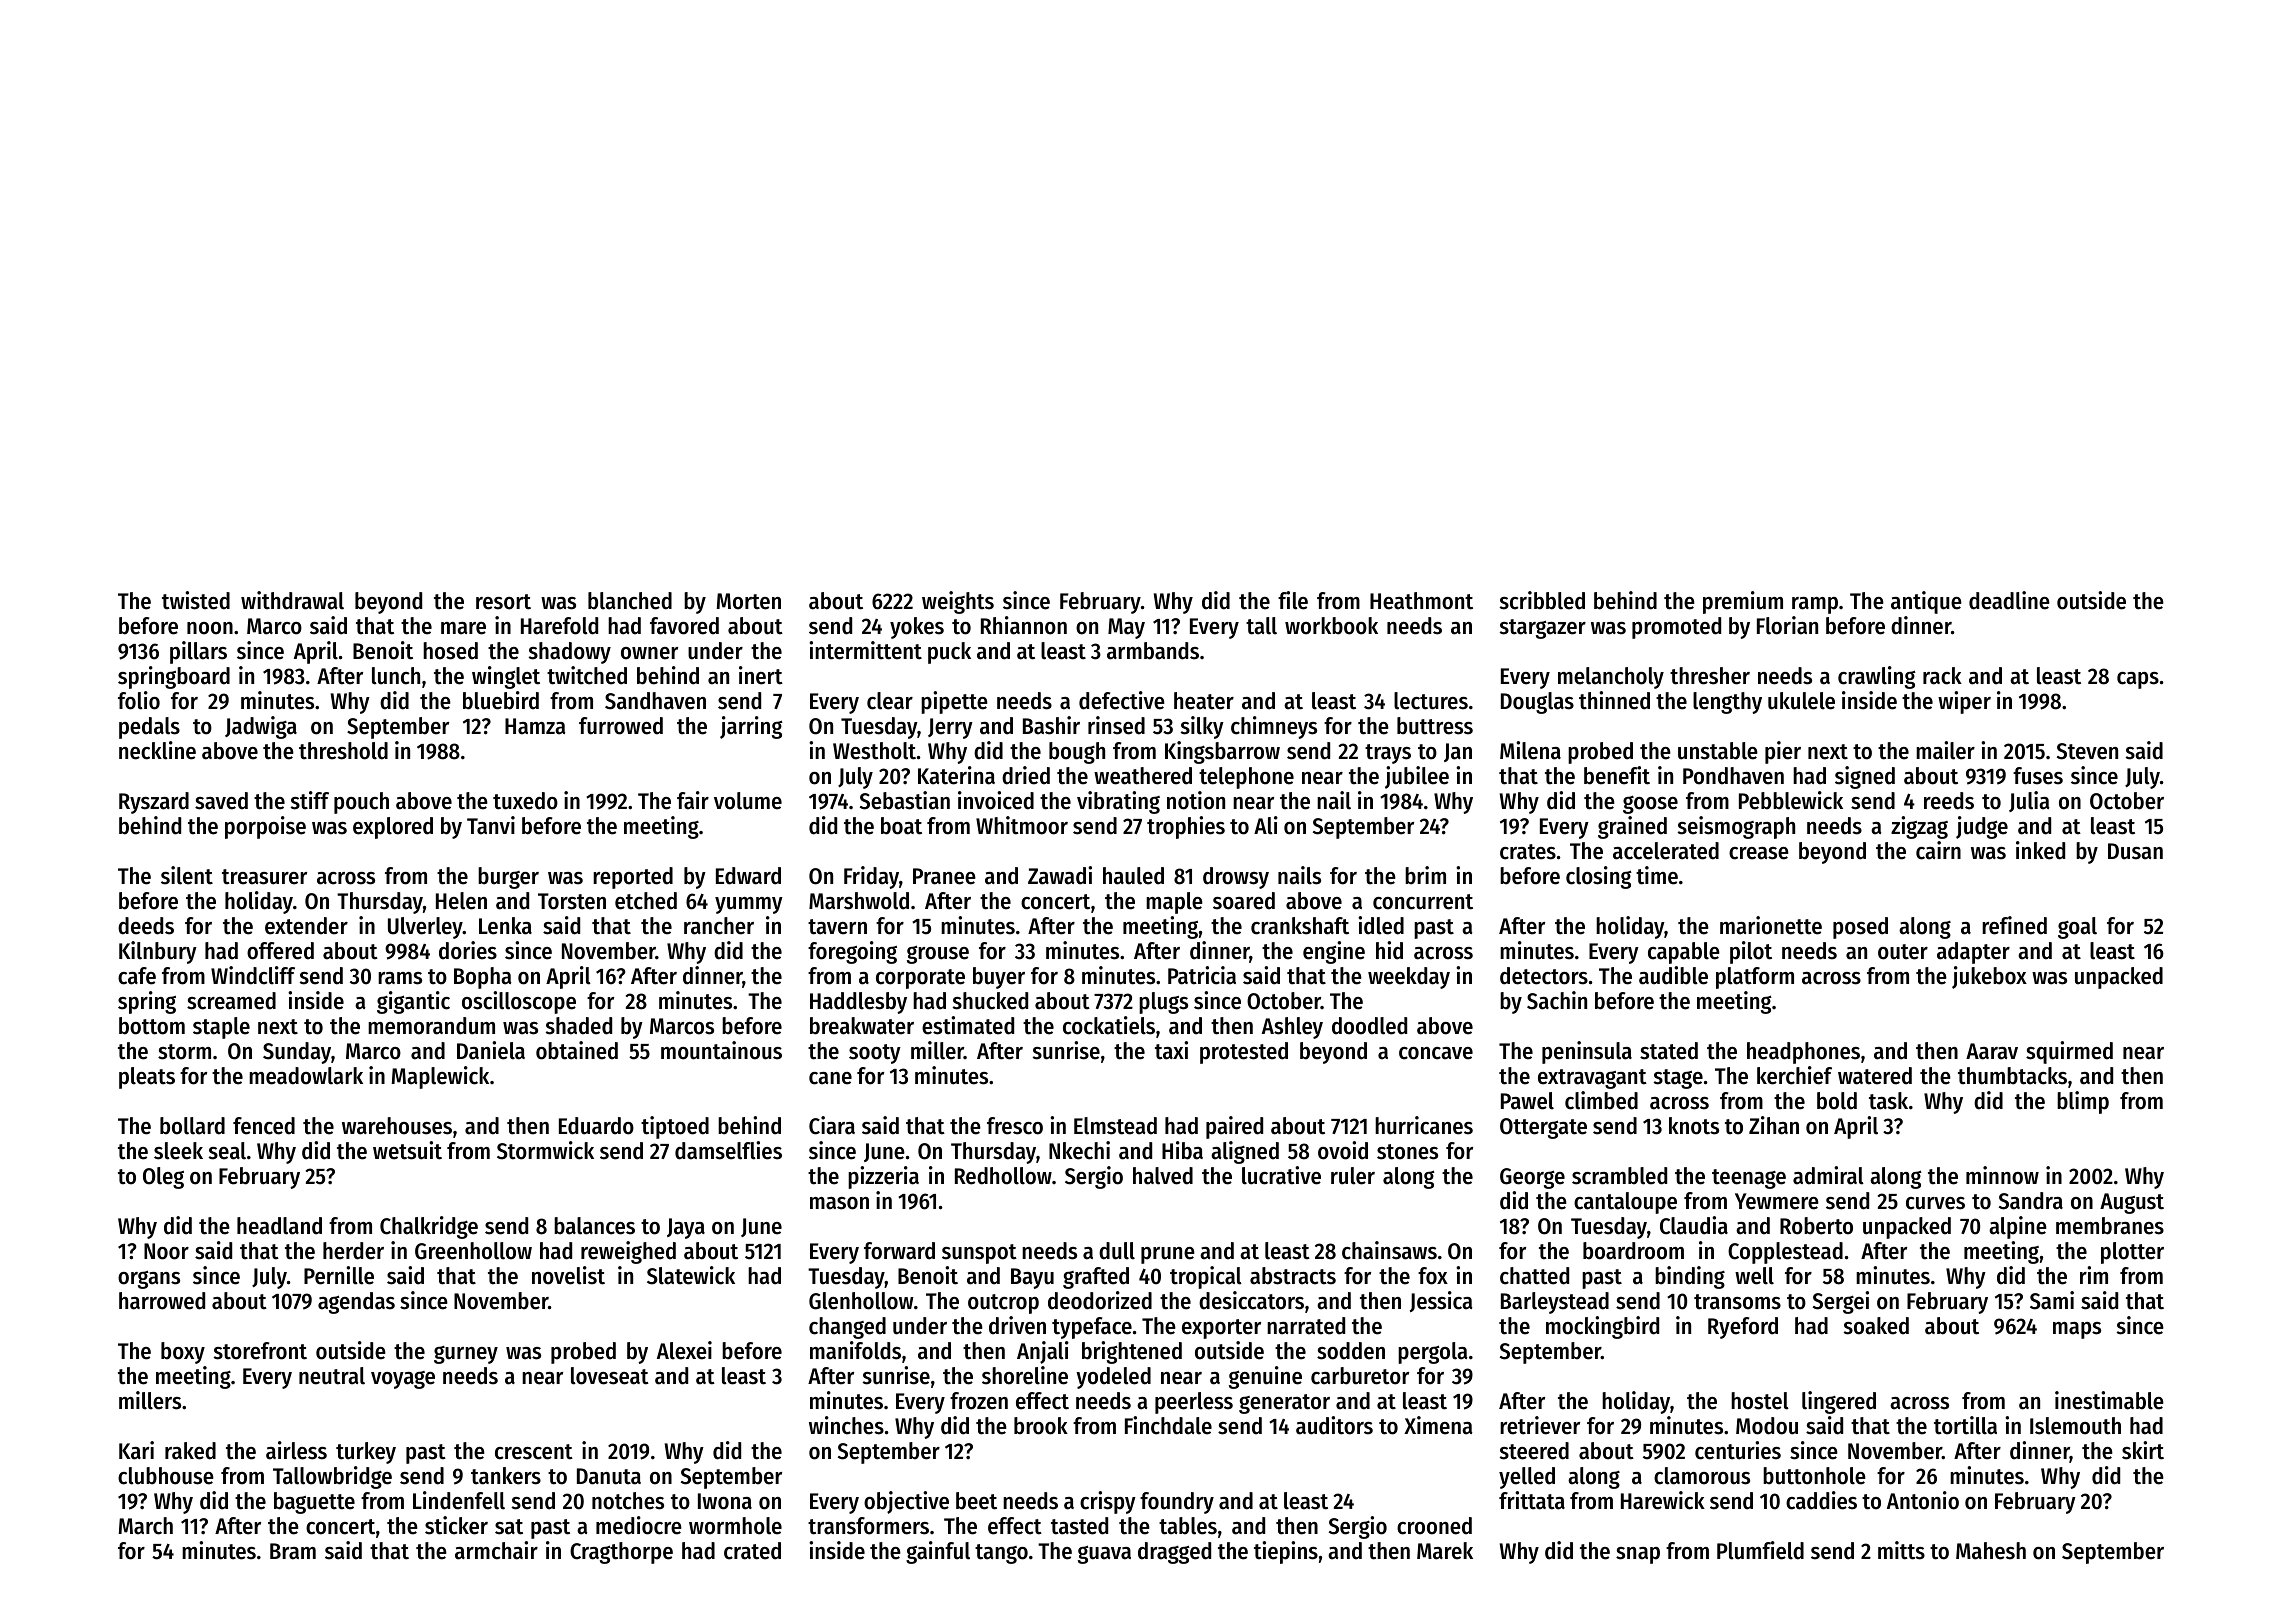  I want to click on pizzeria, so click(883, 1177).
